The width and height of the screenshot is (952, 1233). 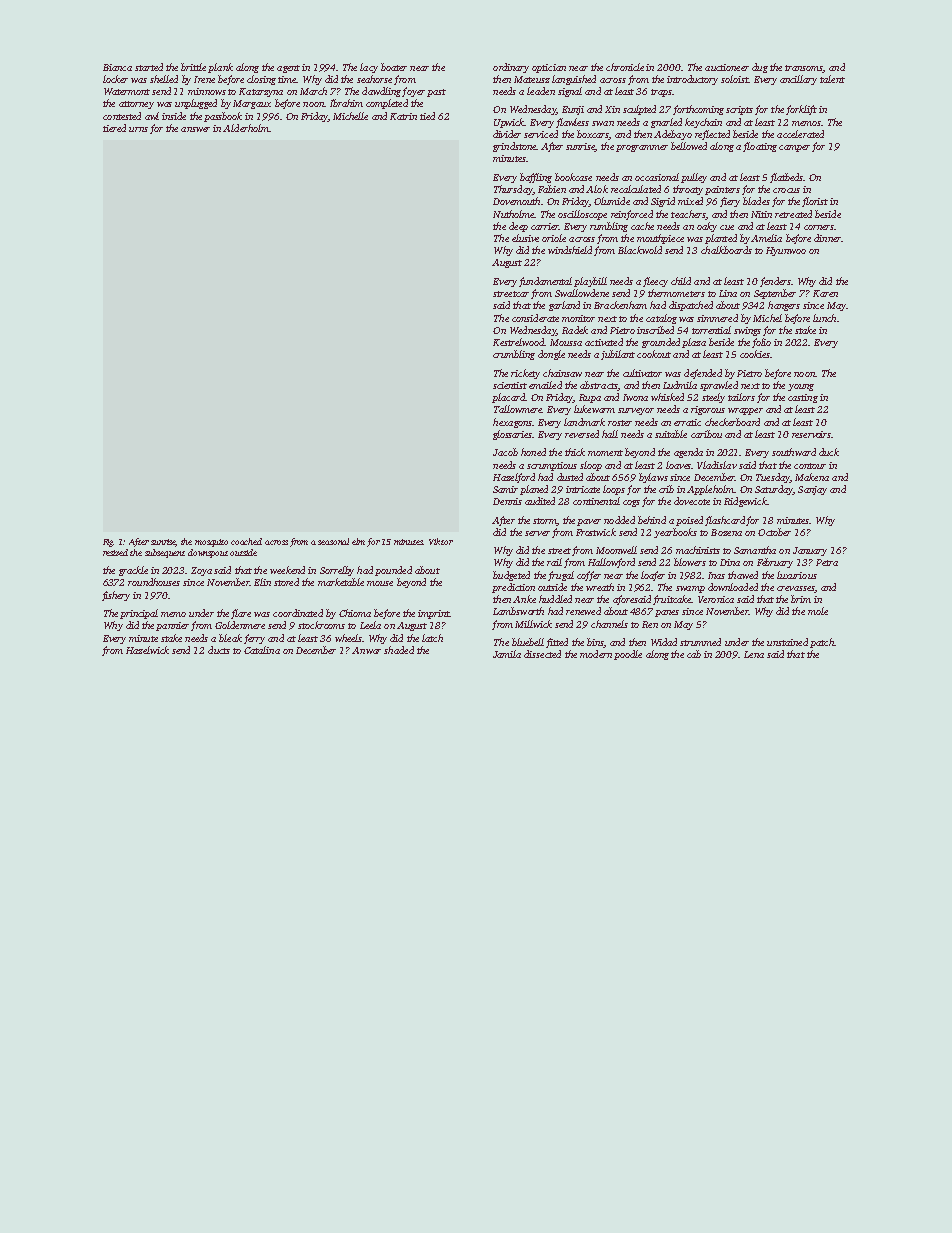 I want to click on camper, so click(x=794, y=148).
